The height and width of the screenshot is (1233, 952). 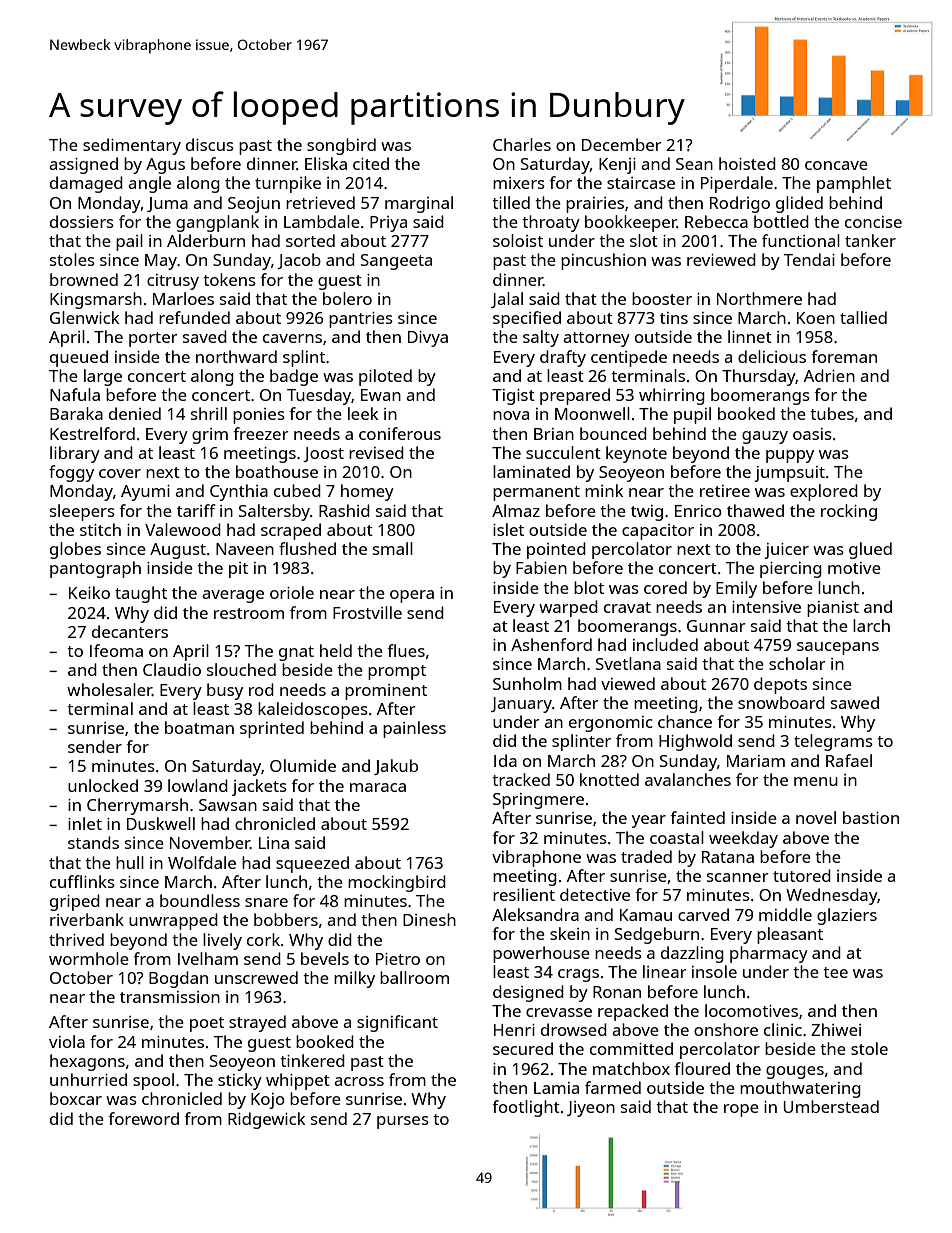 What do you see at coordinates (541, 567) in the screenshot?
I see `Fabien` at bounding box center [541, 567].
